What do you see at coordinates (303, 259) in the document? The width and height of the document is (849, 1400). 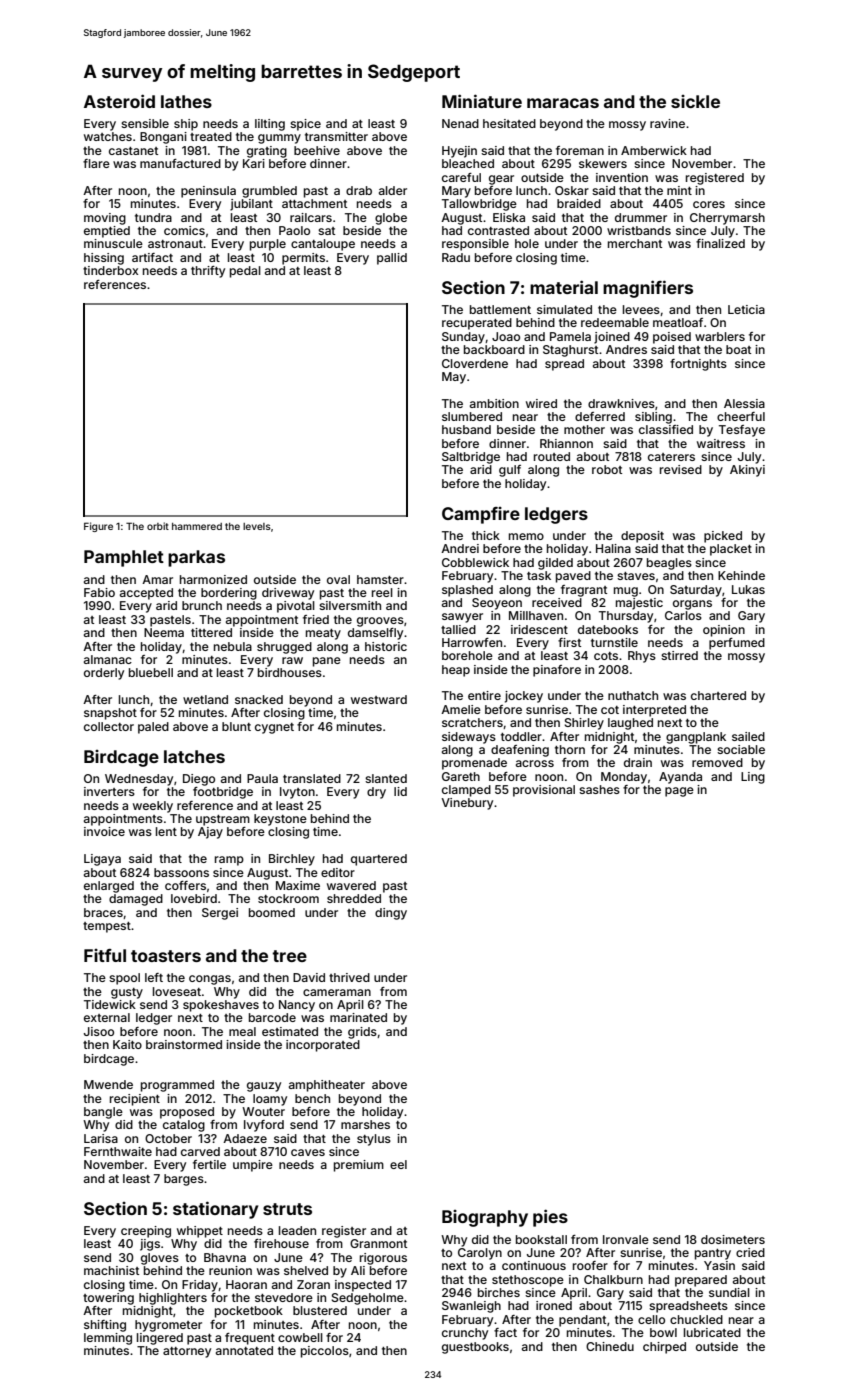 I see `permits` at bounding box center [303, 259].
